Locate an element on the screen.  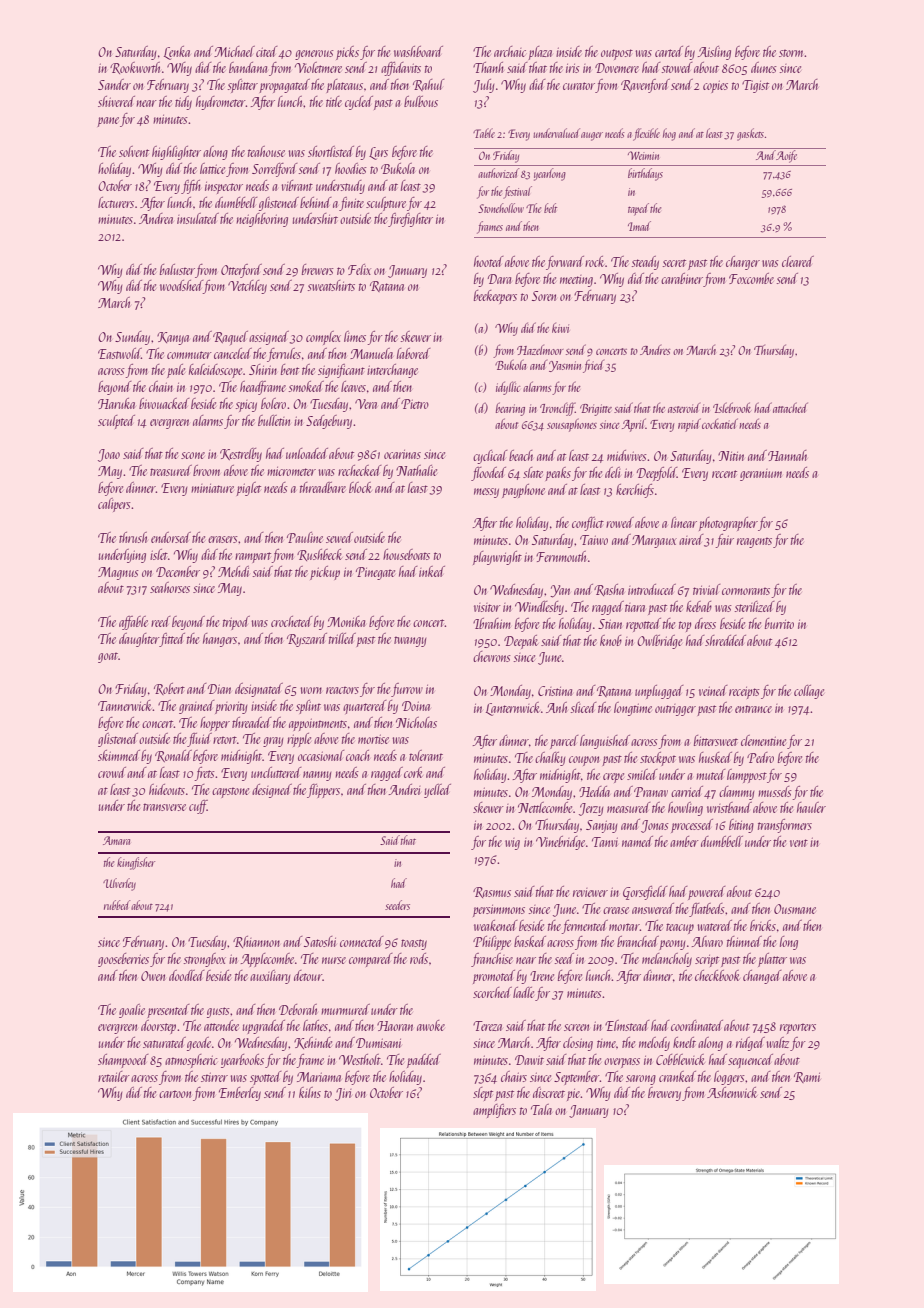
pane is located at coordinates (108, 122).
